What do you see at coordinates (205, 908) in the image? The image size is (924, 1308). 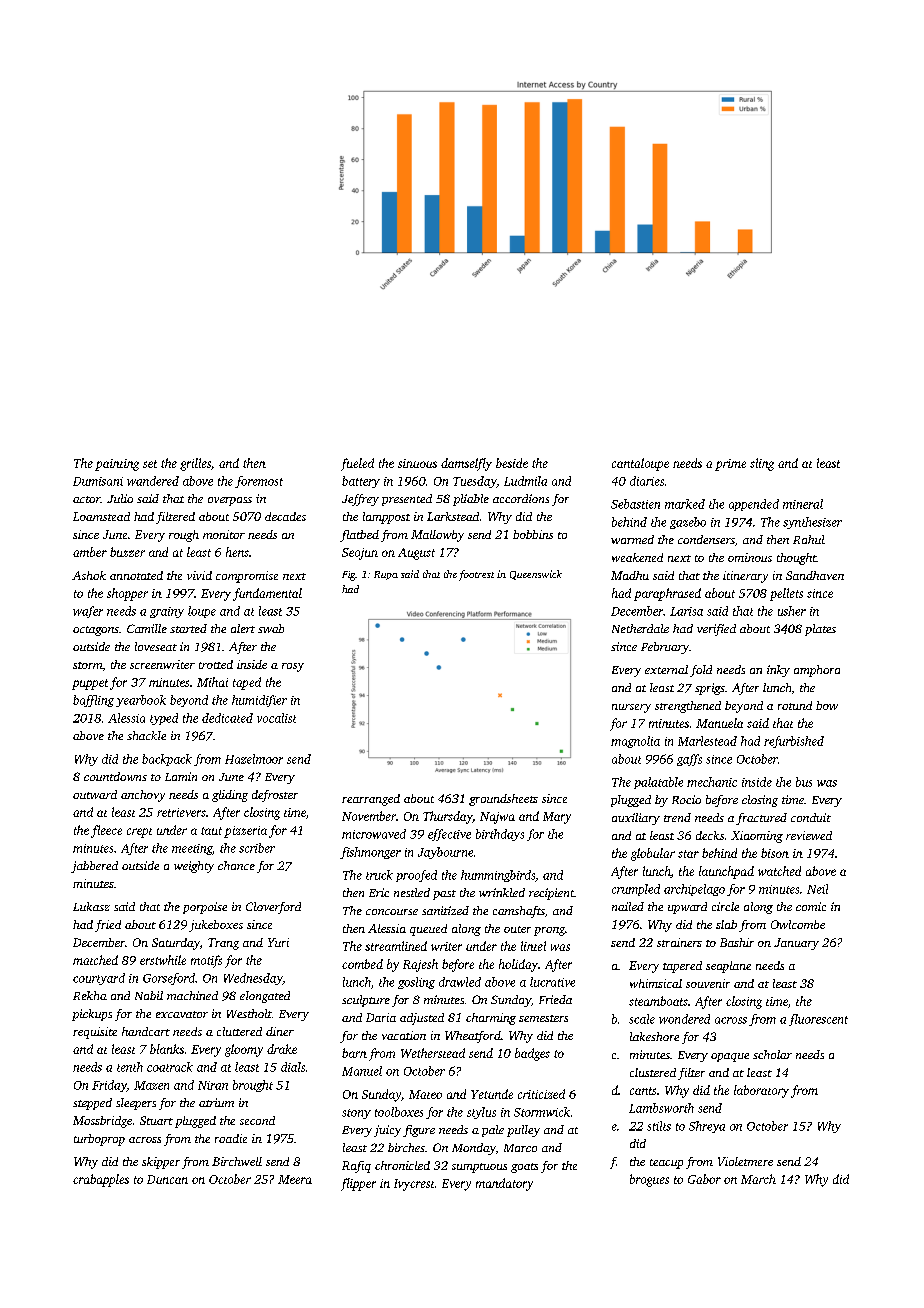 I see `porpoise` at bounding box center [205, 908].
